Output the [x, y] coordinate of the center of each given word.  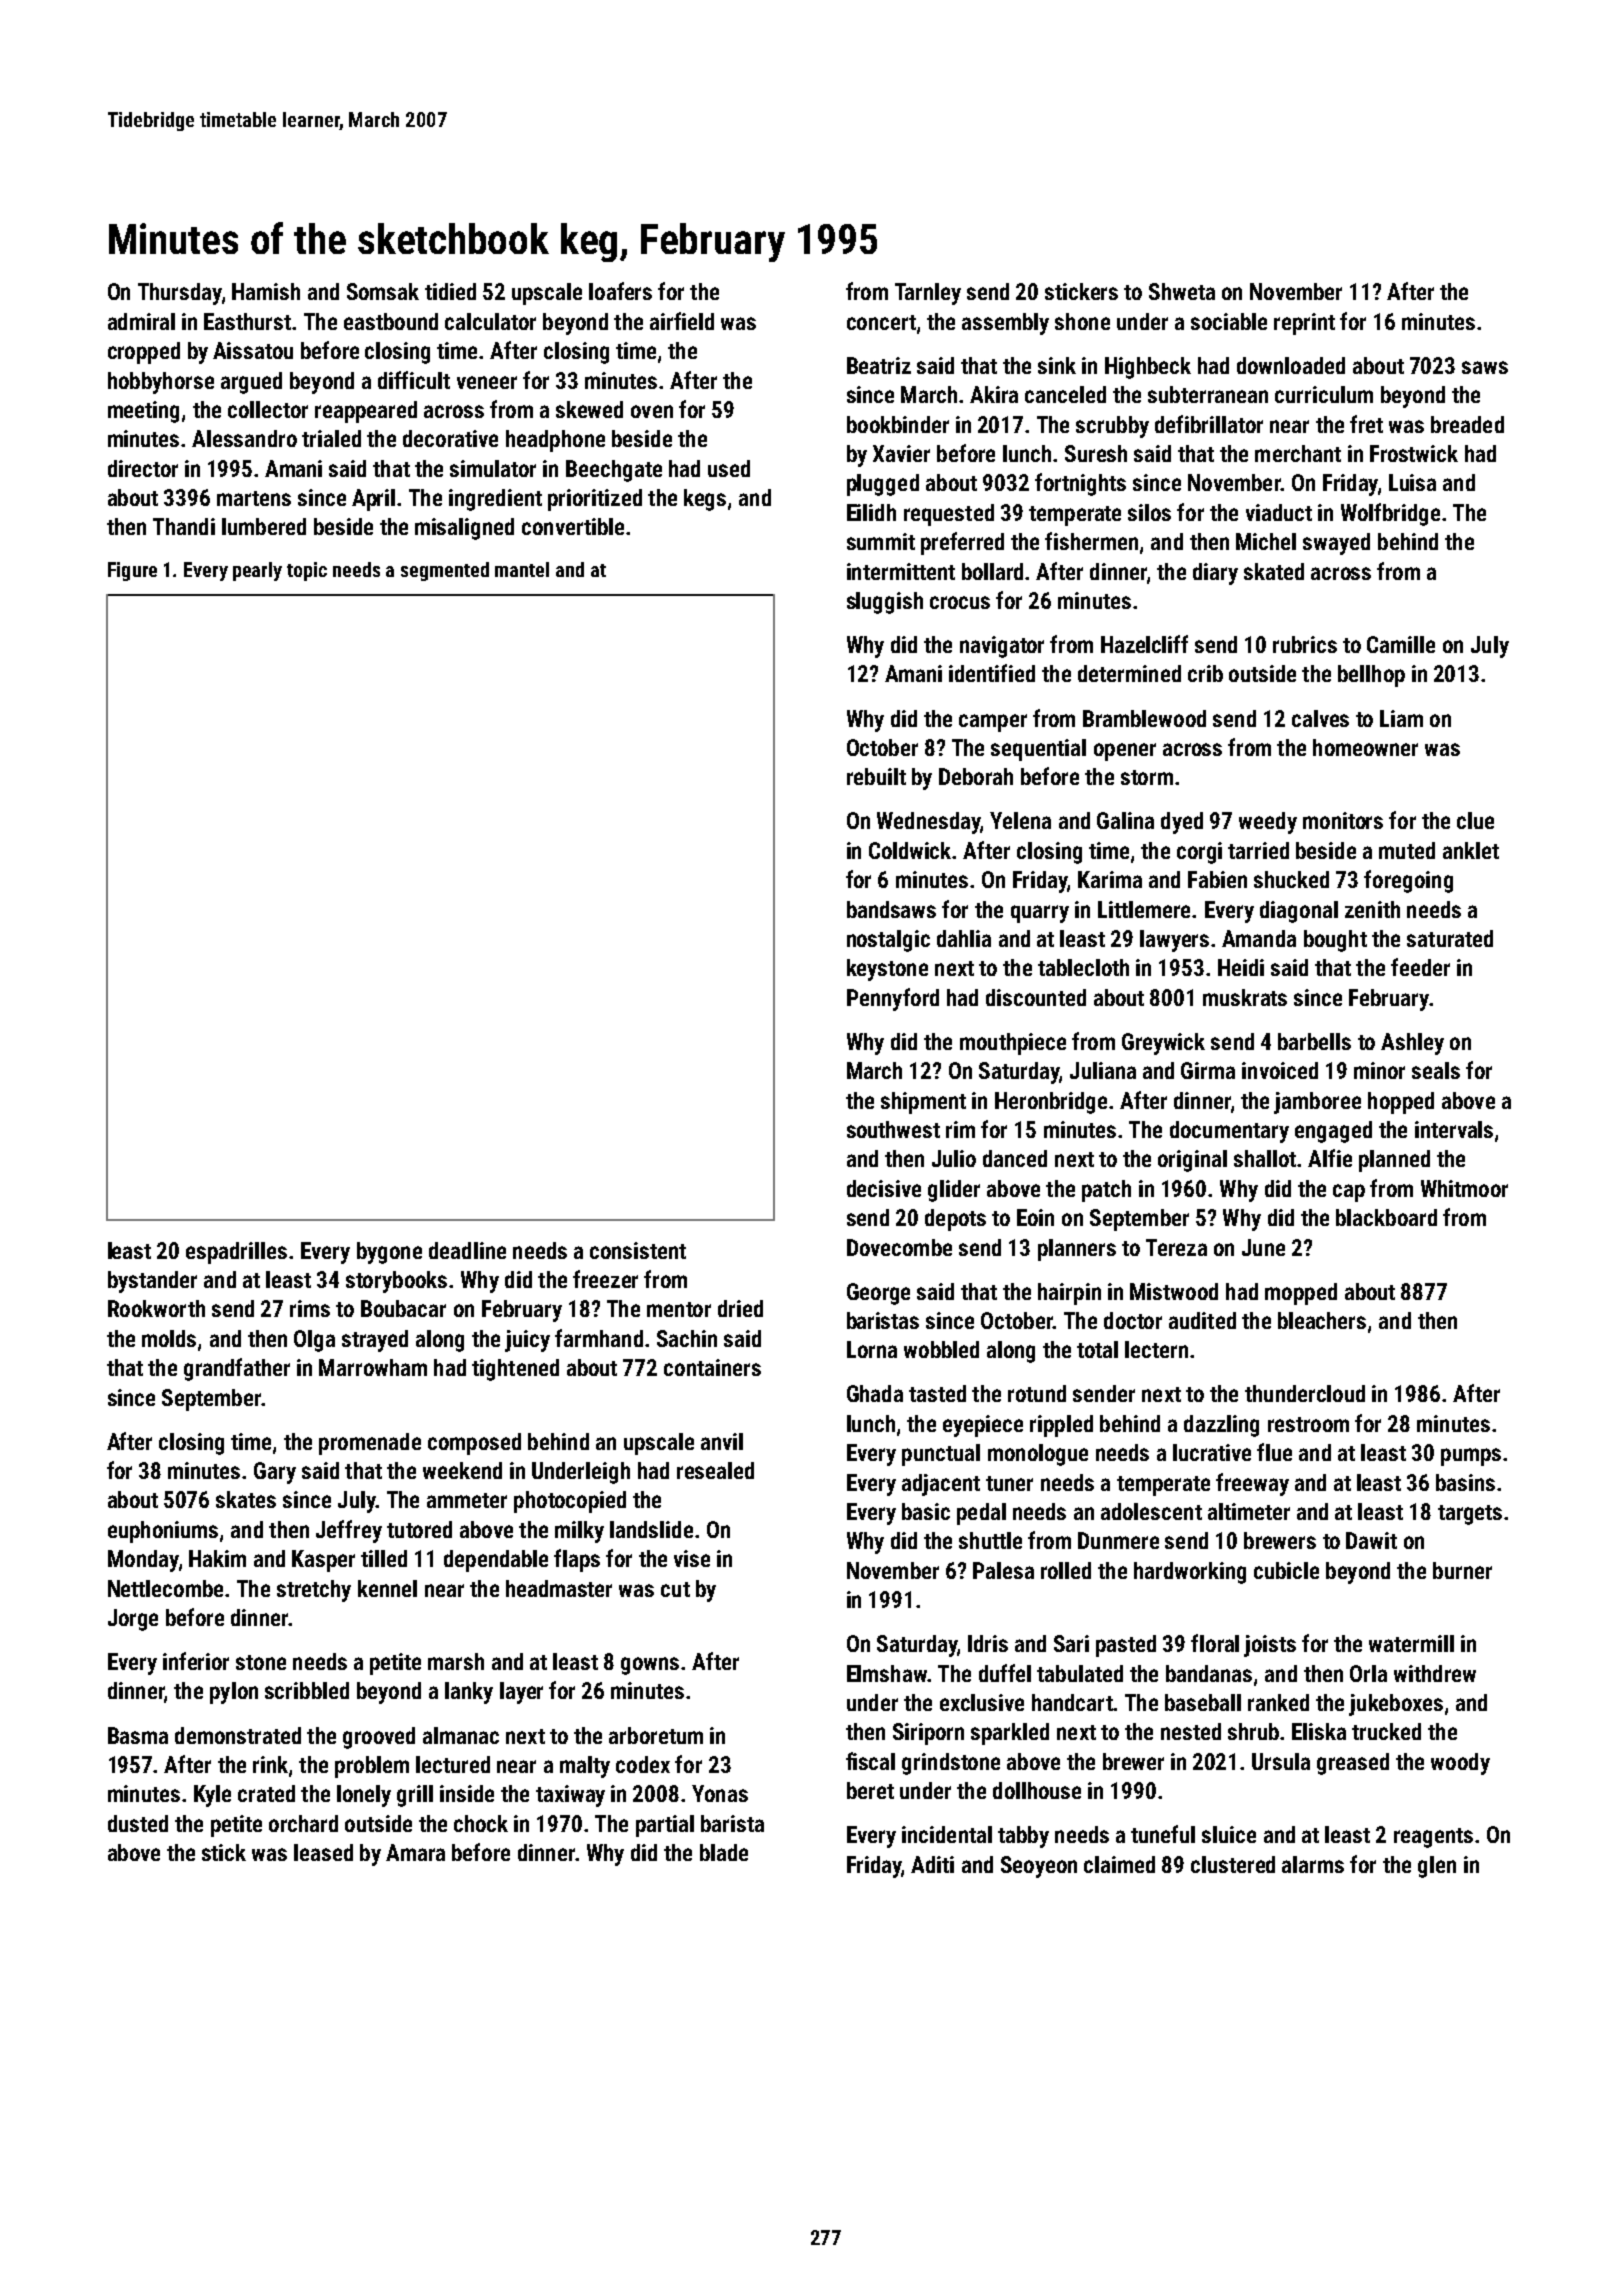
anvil [722, 1441]
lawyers [1174, 941]
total [1097, 1349]
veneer [487, 382]
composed [474, 1444]
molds [169, 1338]
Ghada [875, 1393]
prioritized [595, 500]
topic [307, 571]
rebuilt [876, 776]
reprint [1304, 324]
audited [1202, 1320]
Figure [132, 571]
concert [881, 322]
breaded [1467, 424]
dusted [138, 1823]
